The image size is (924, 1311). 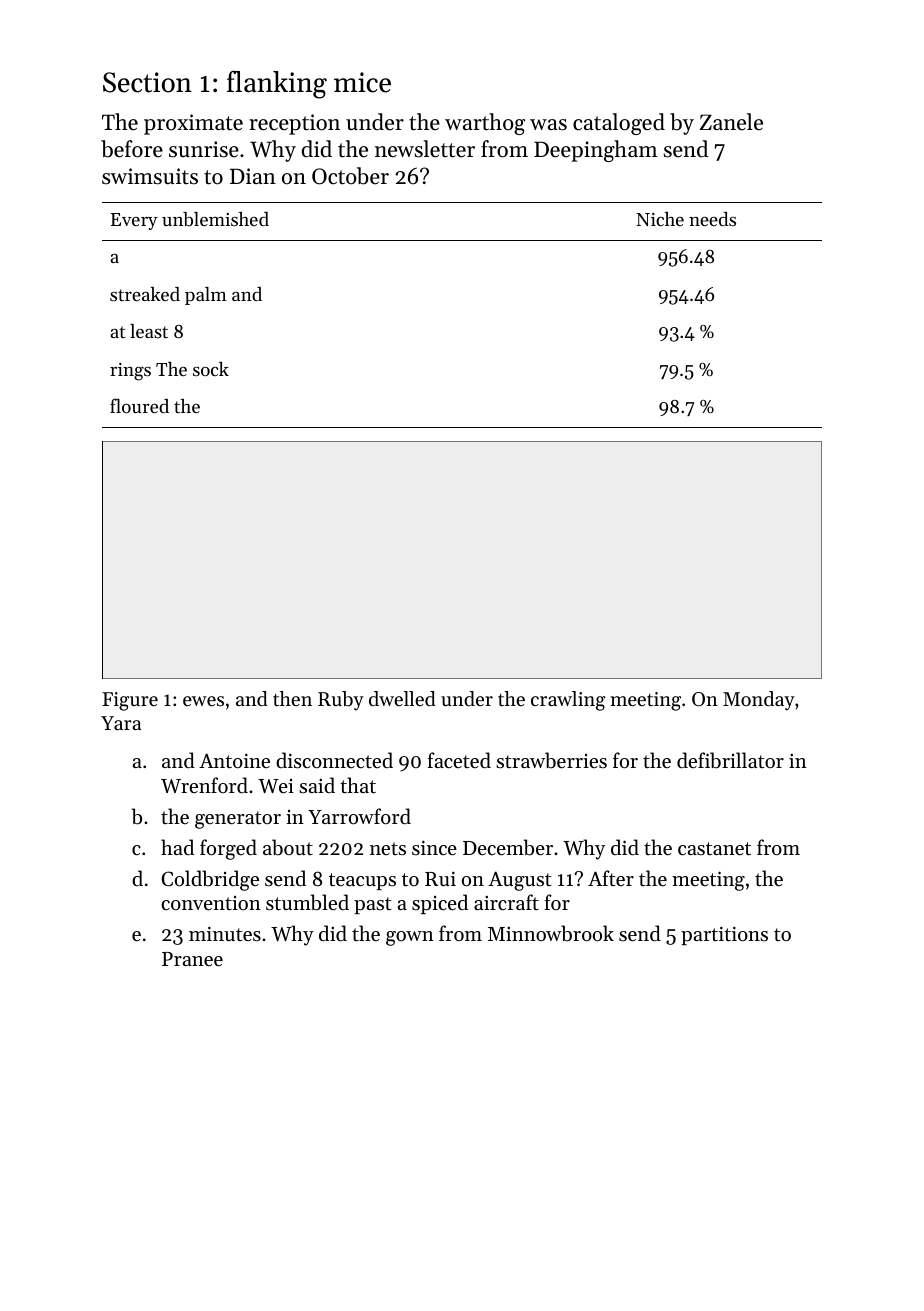 What do you see at coordinates (132, 149) in the screenshot?
I see `before` at bounding box center [132, 149].
